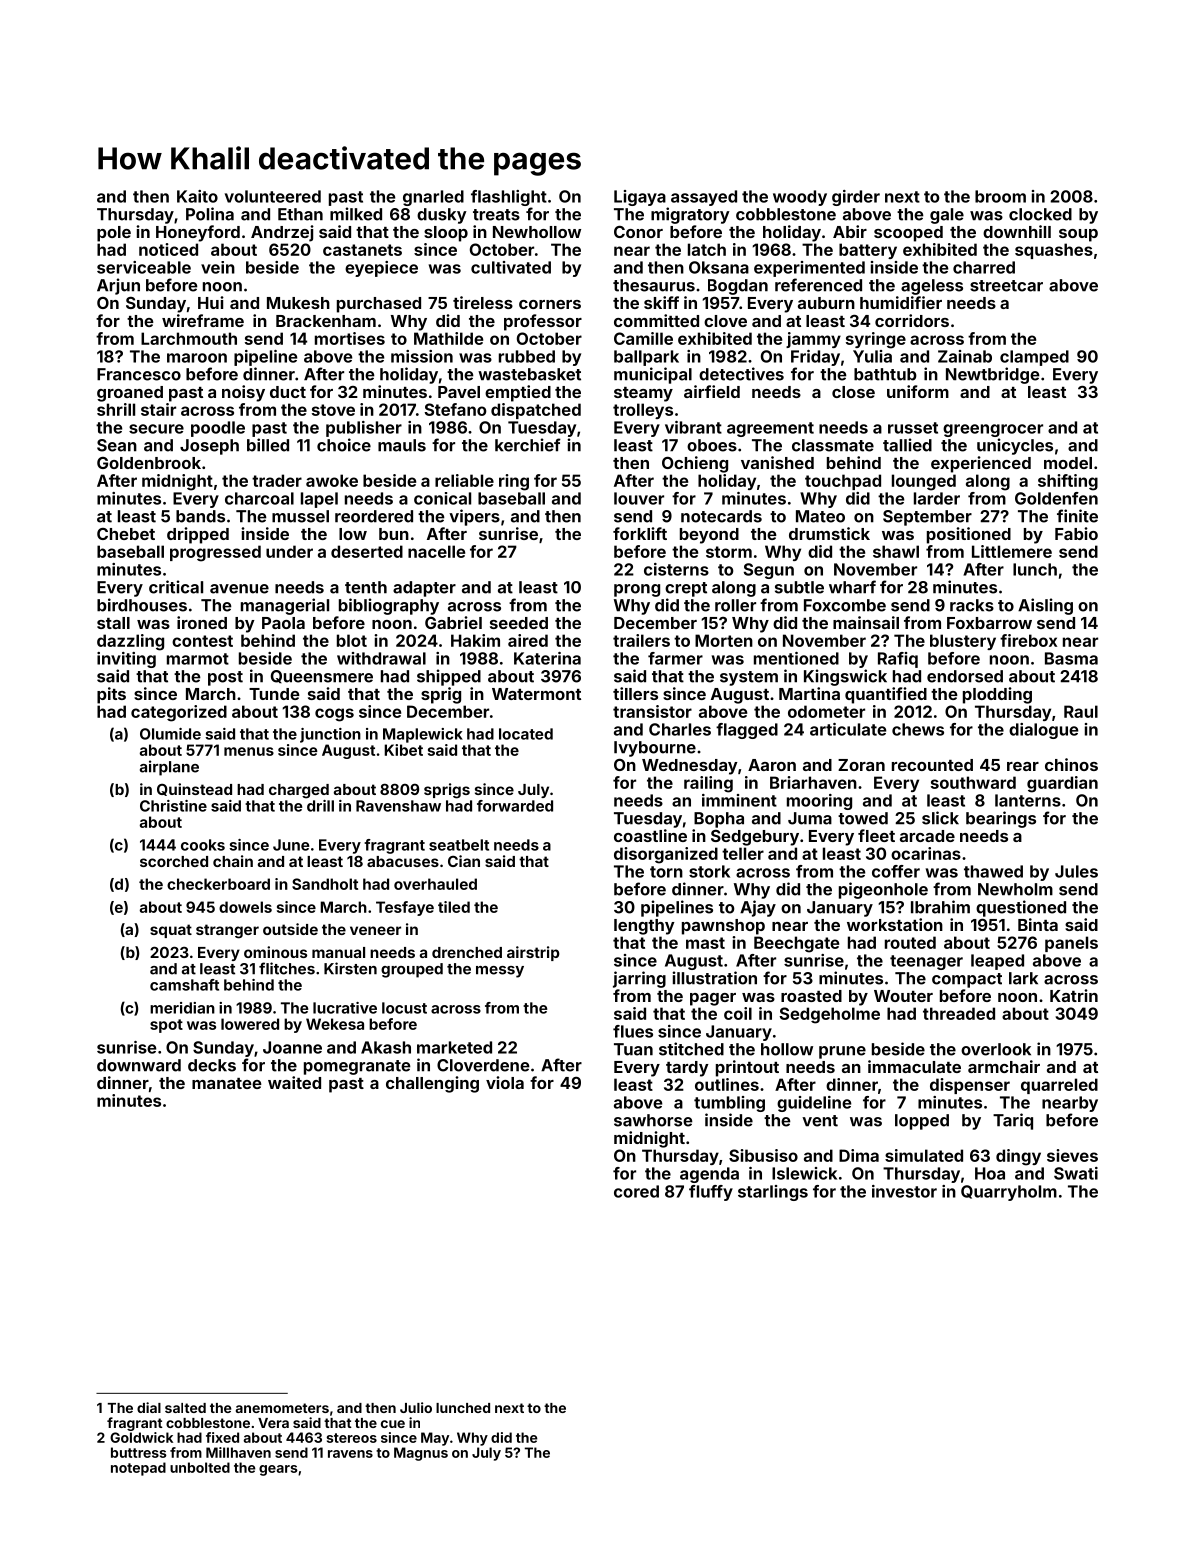 This document has height=1547, width=1195. What do you see at coordinates (815, 358) in the document?
I see `Friday` at bounding box center [815, 358].
